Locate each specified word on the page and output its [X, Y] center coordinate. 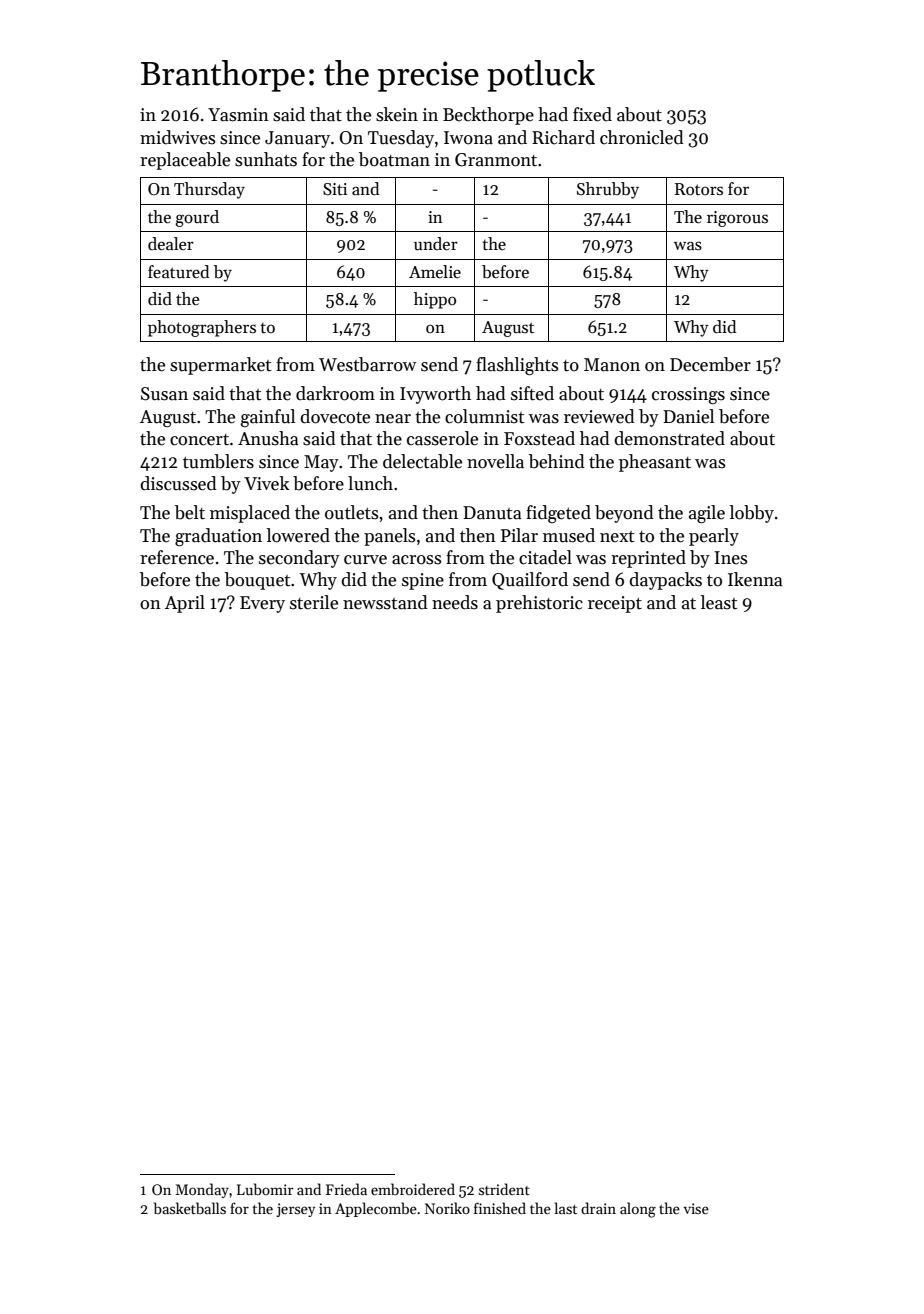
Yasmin [238, 115]
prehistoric [539, 604]
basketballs [190, 1208]
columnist [484, 416]
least [719, 602]
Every [262, 604]
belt [190, 512]
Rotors [699, 189]
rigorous [737, 219]
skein [397, 114]
